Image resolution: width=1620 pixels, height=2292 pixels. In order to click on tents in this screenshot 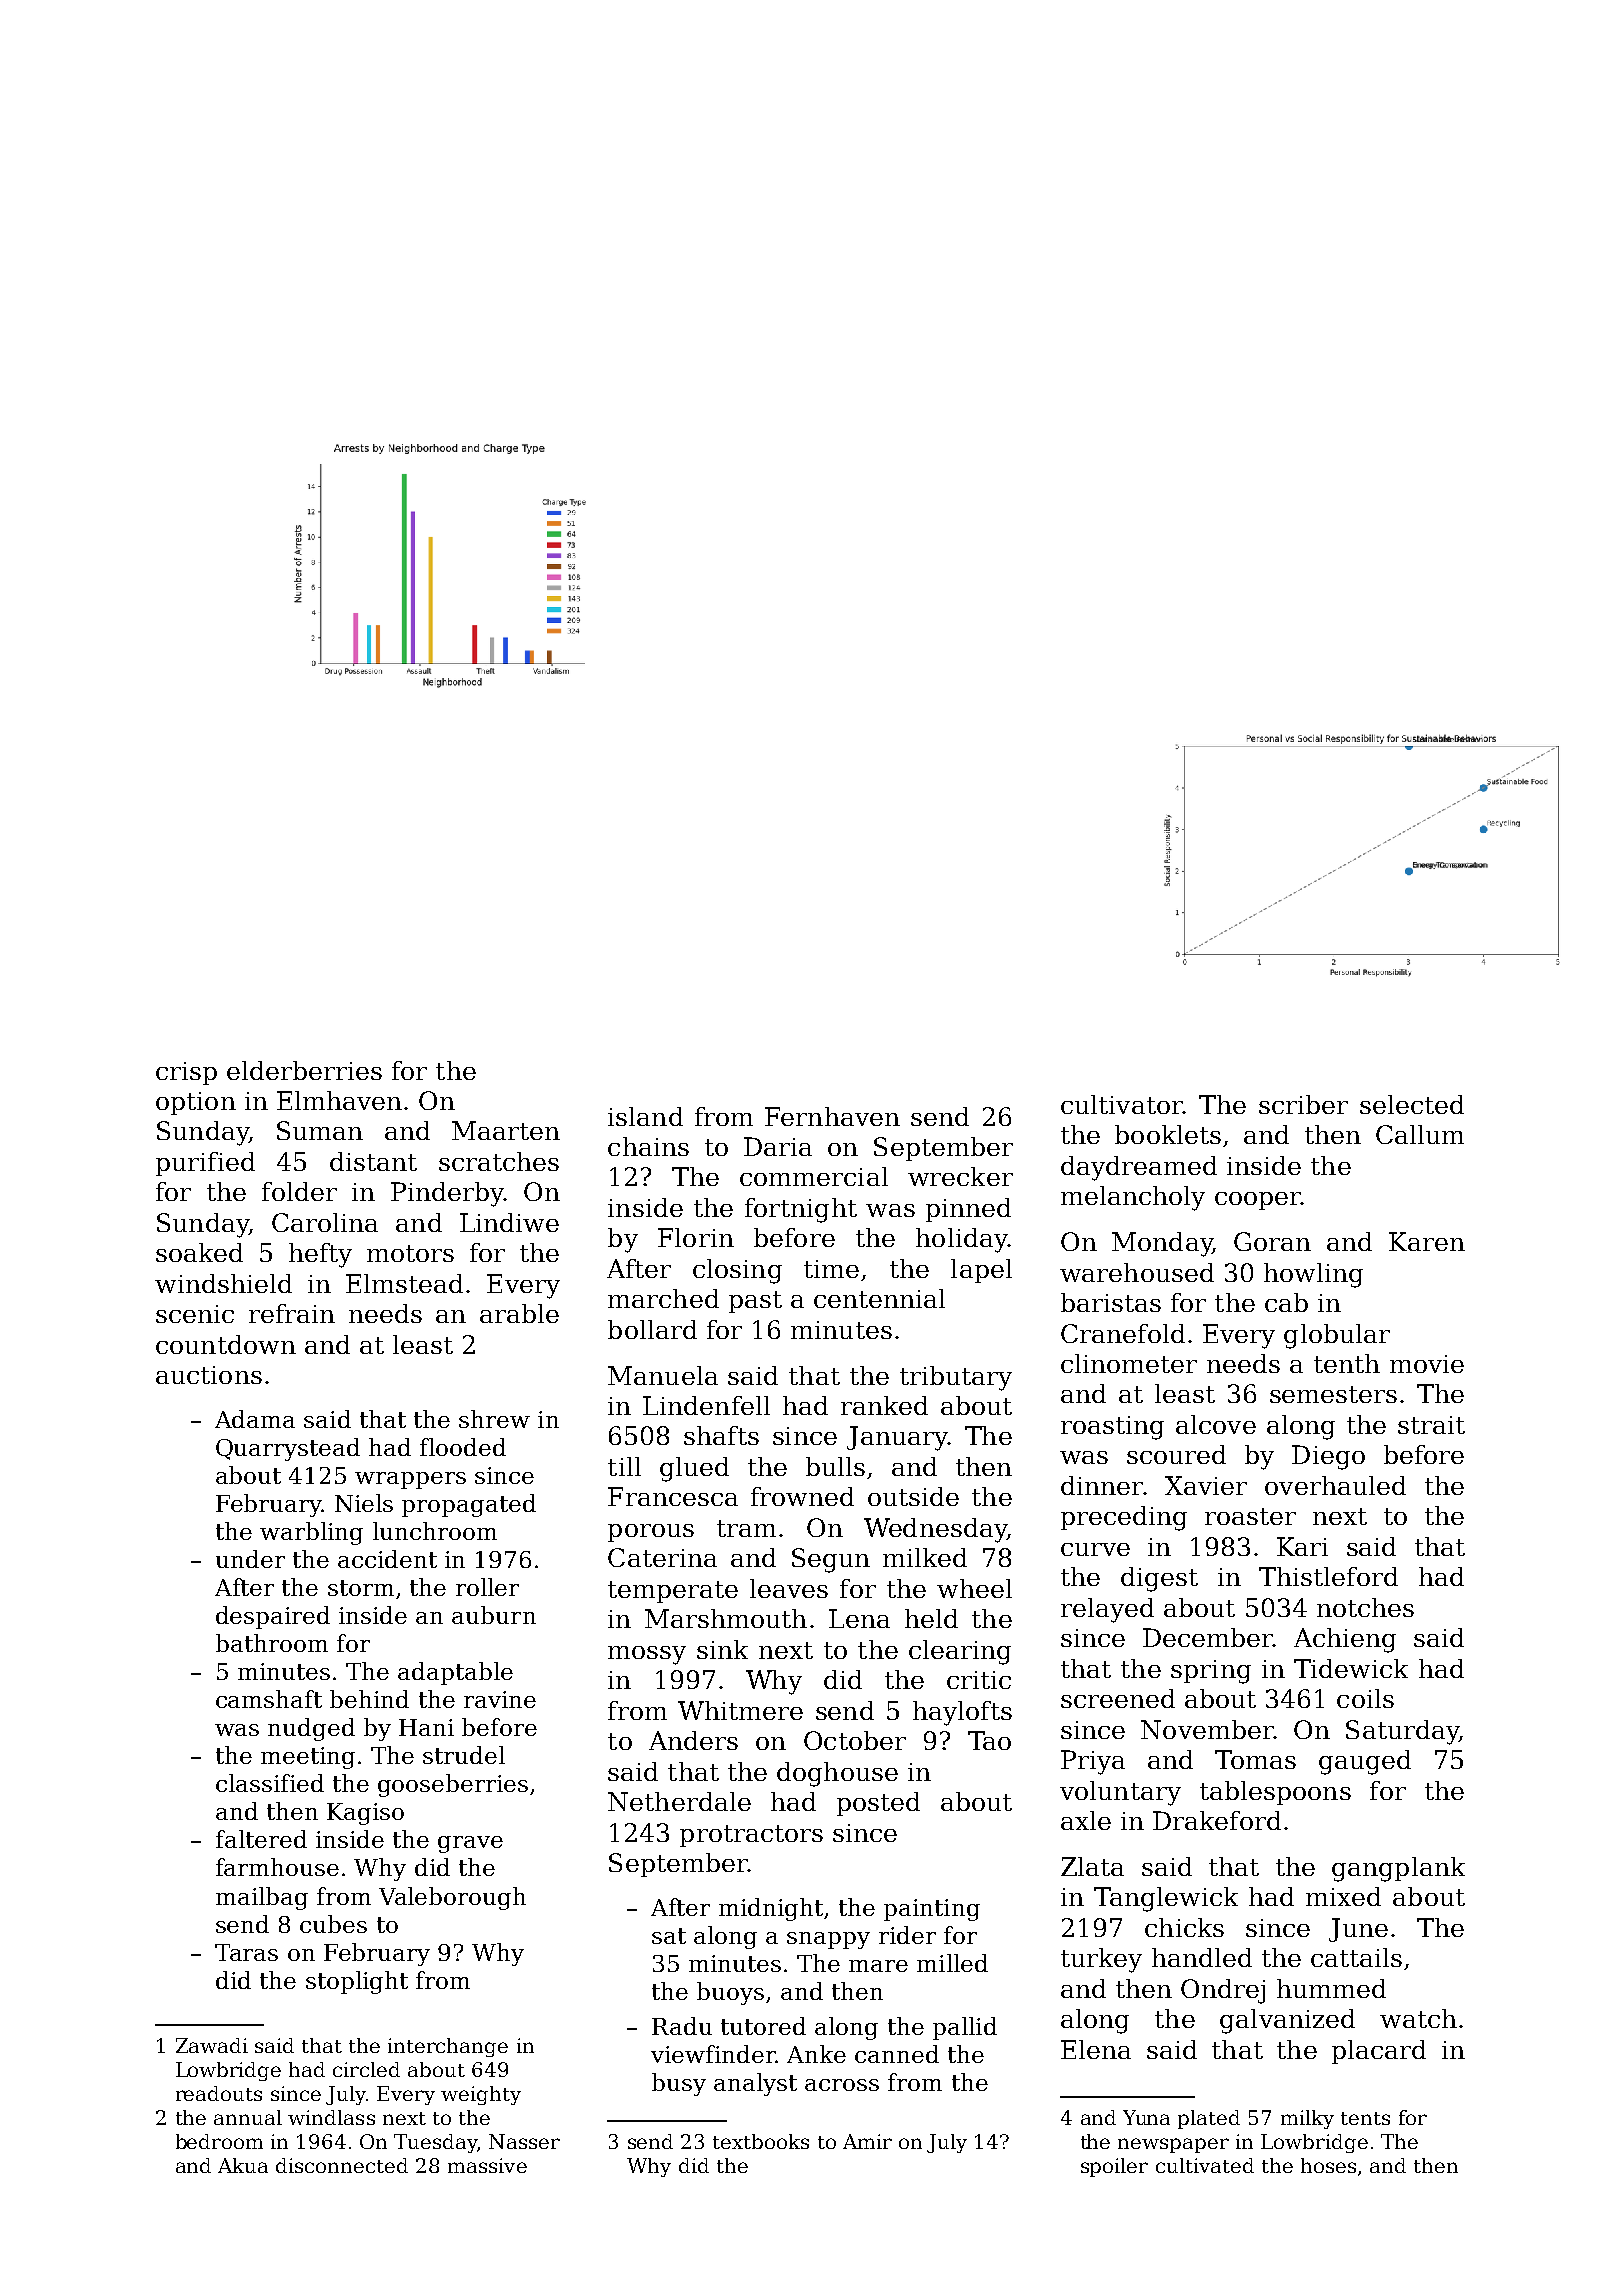, I will do `click(1365, 2118)`.
